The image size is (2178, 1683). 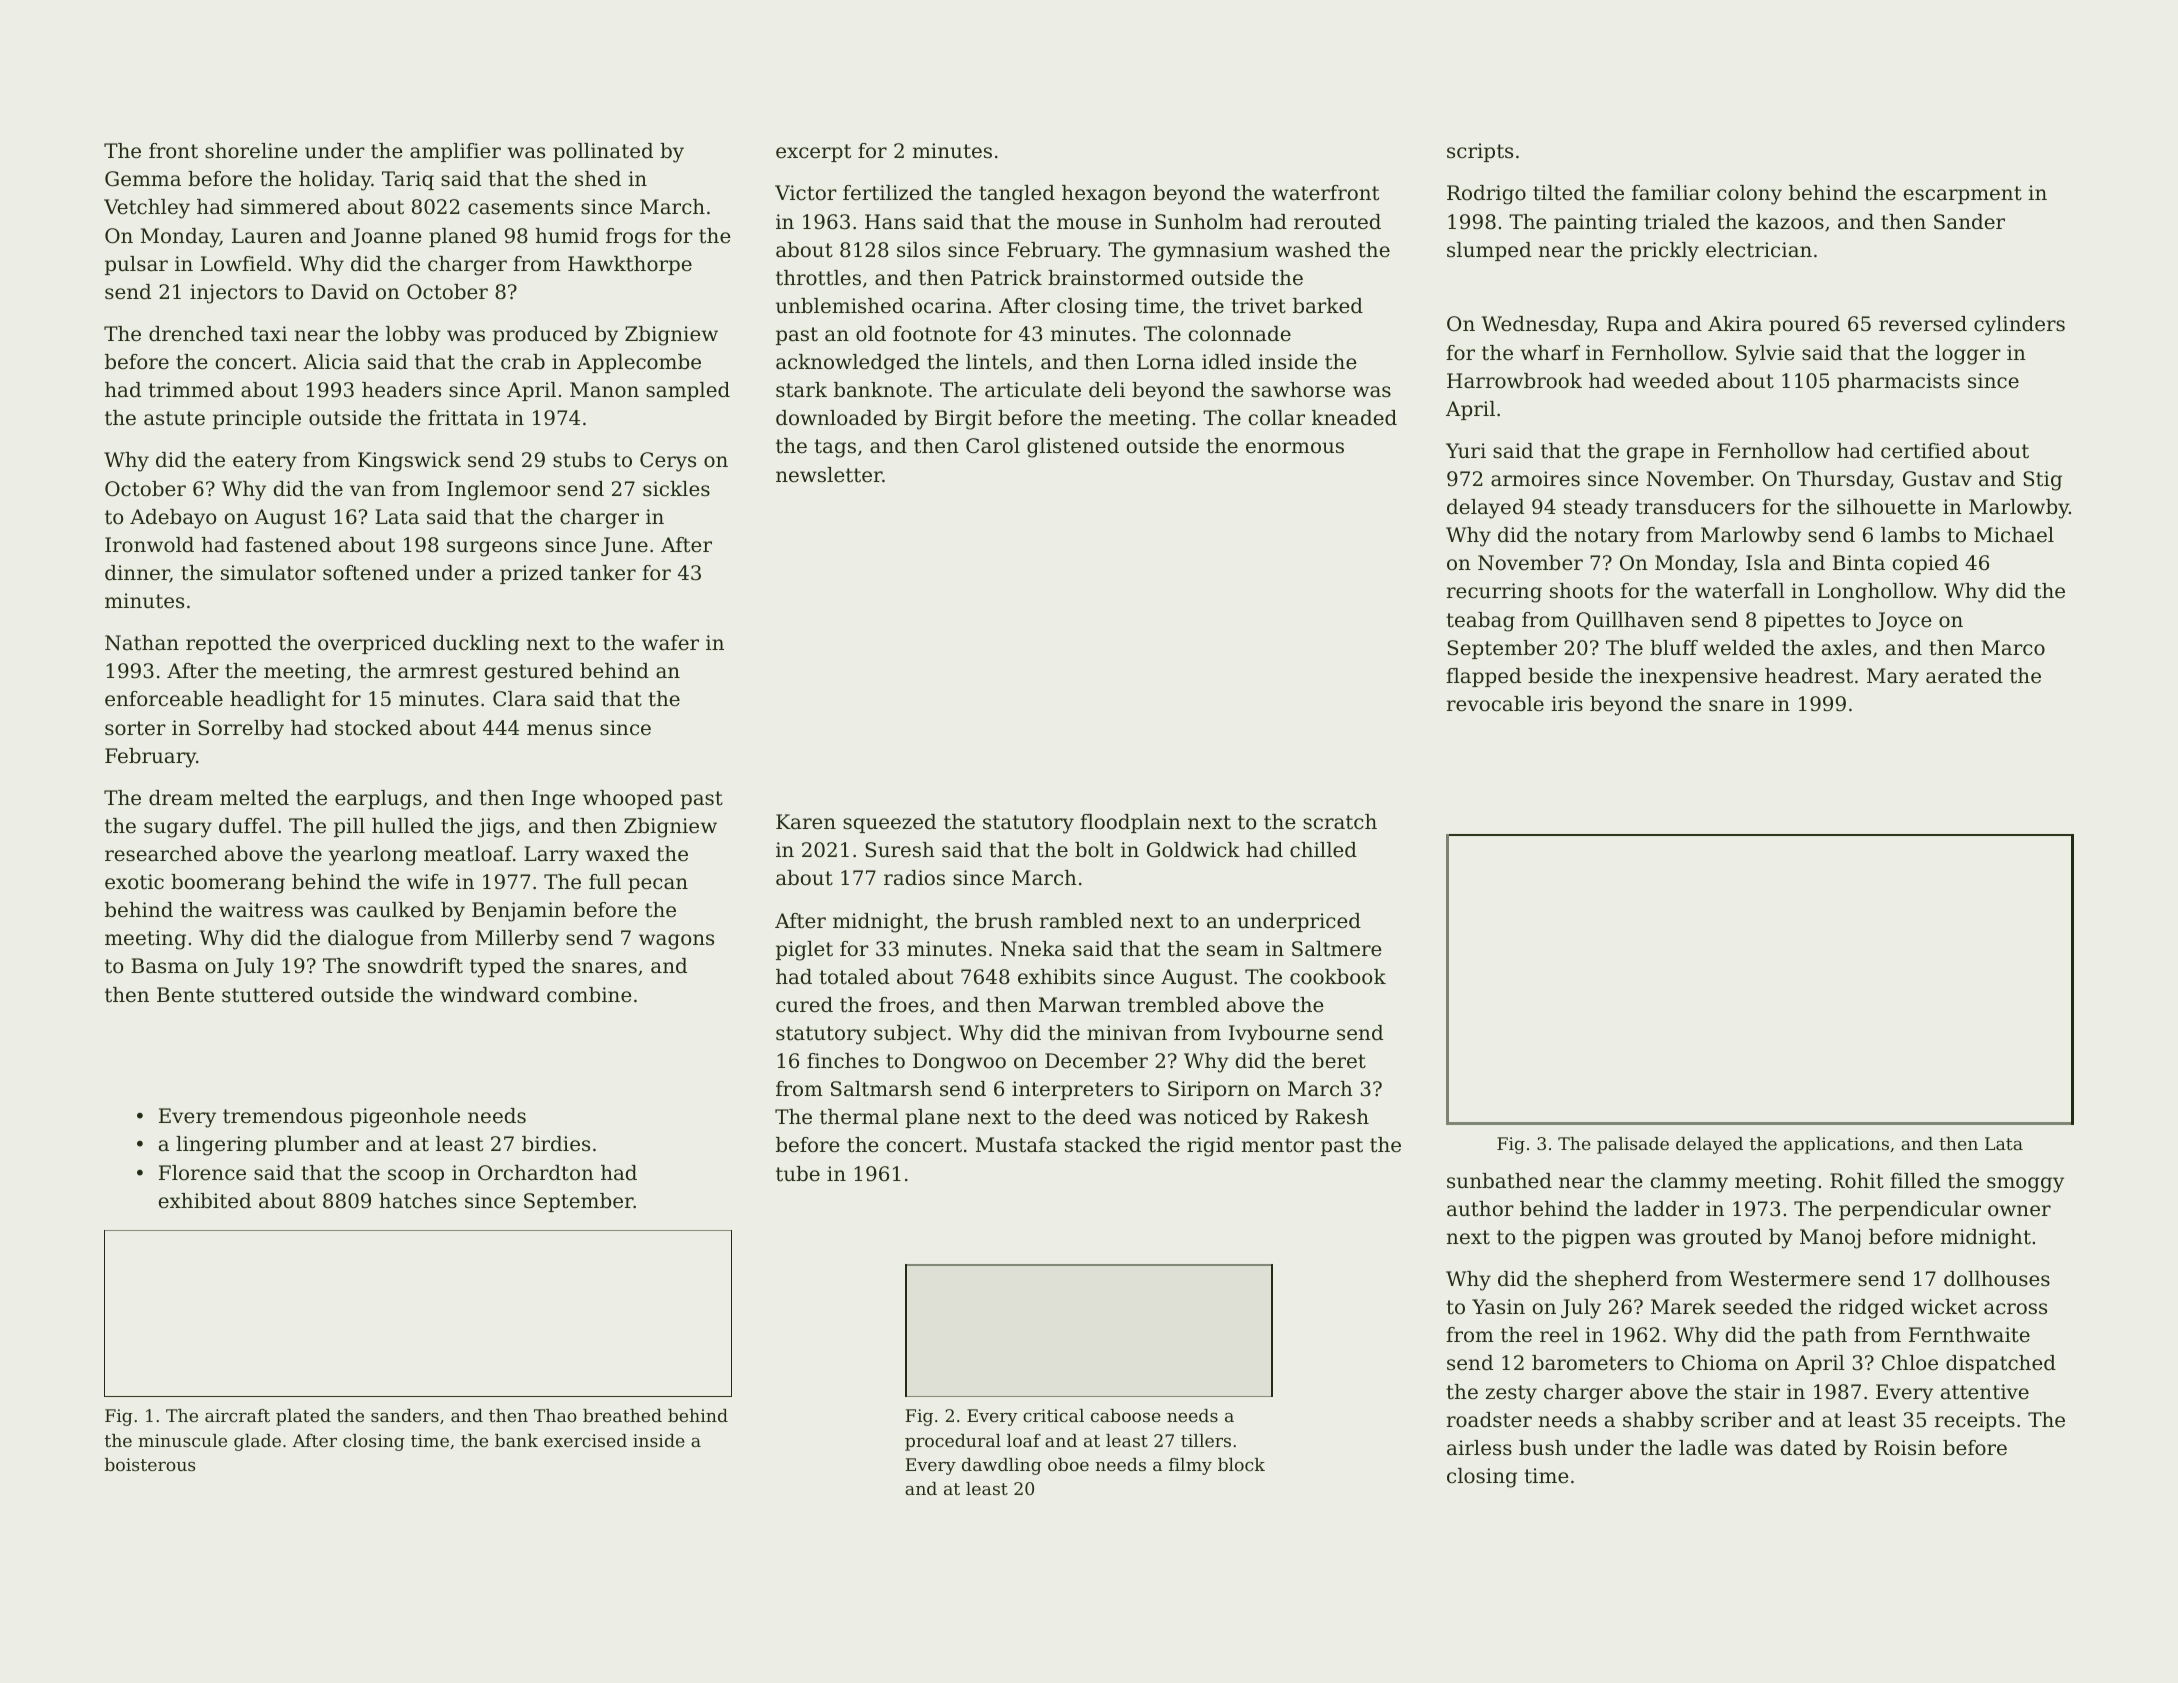 What do you see at coordinates (589, 995) in the screenshot?
I see `combine` at bounding box center [589, 995].
